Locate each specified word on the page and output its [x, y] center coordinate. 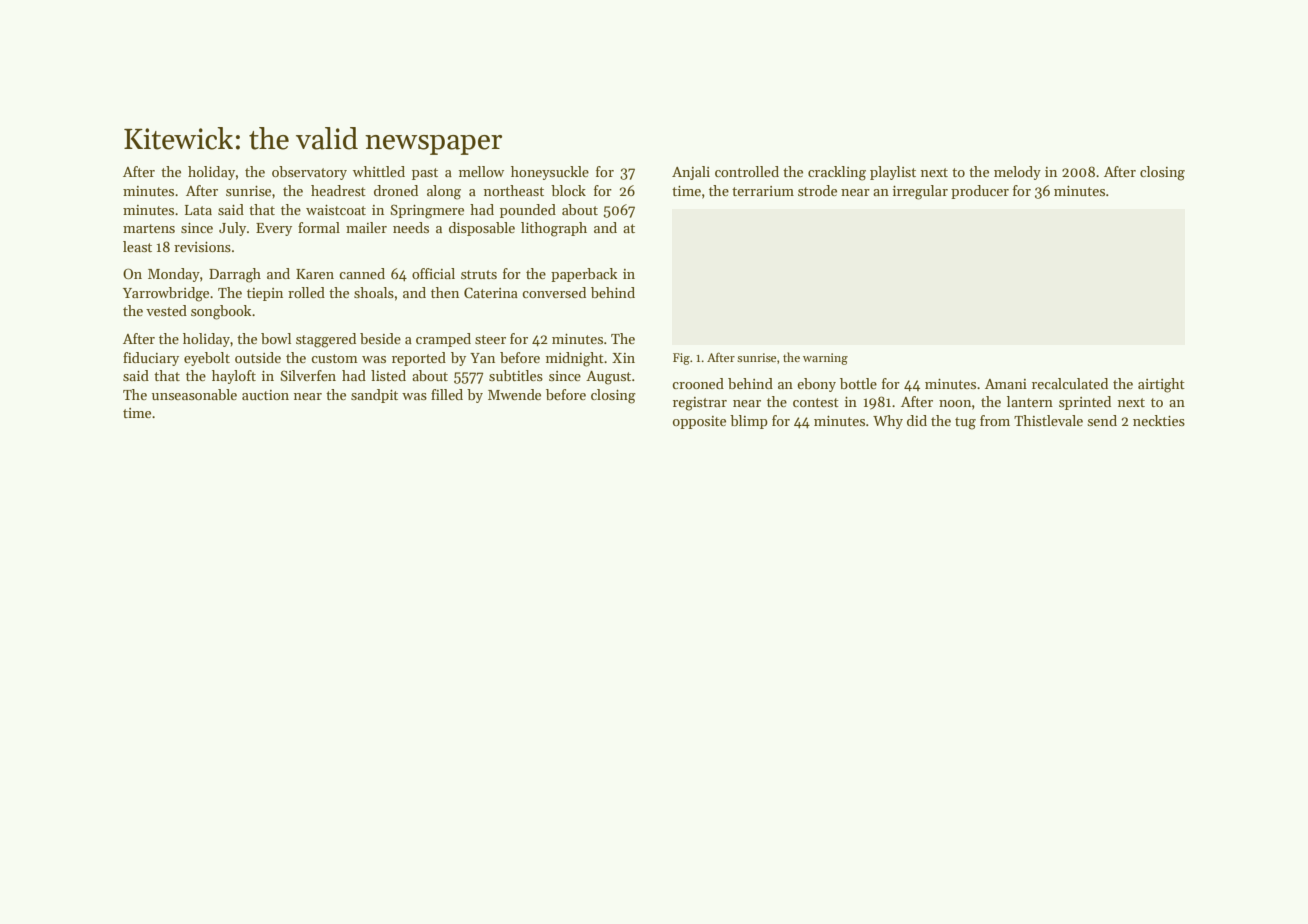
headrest [338, 190]
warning [825, 359]
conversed [554, 292]
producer [980, 192]
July [232, 229]
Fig [681, 359]
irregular [920, 192]
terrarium [763, 191]
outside [258, 357]
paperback [584, 275]
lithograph [554, 229]
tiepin [265, 294]
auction [265, 395]
